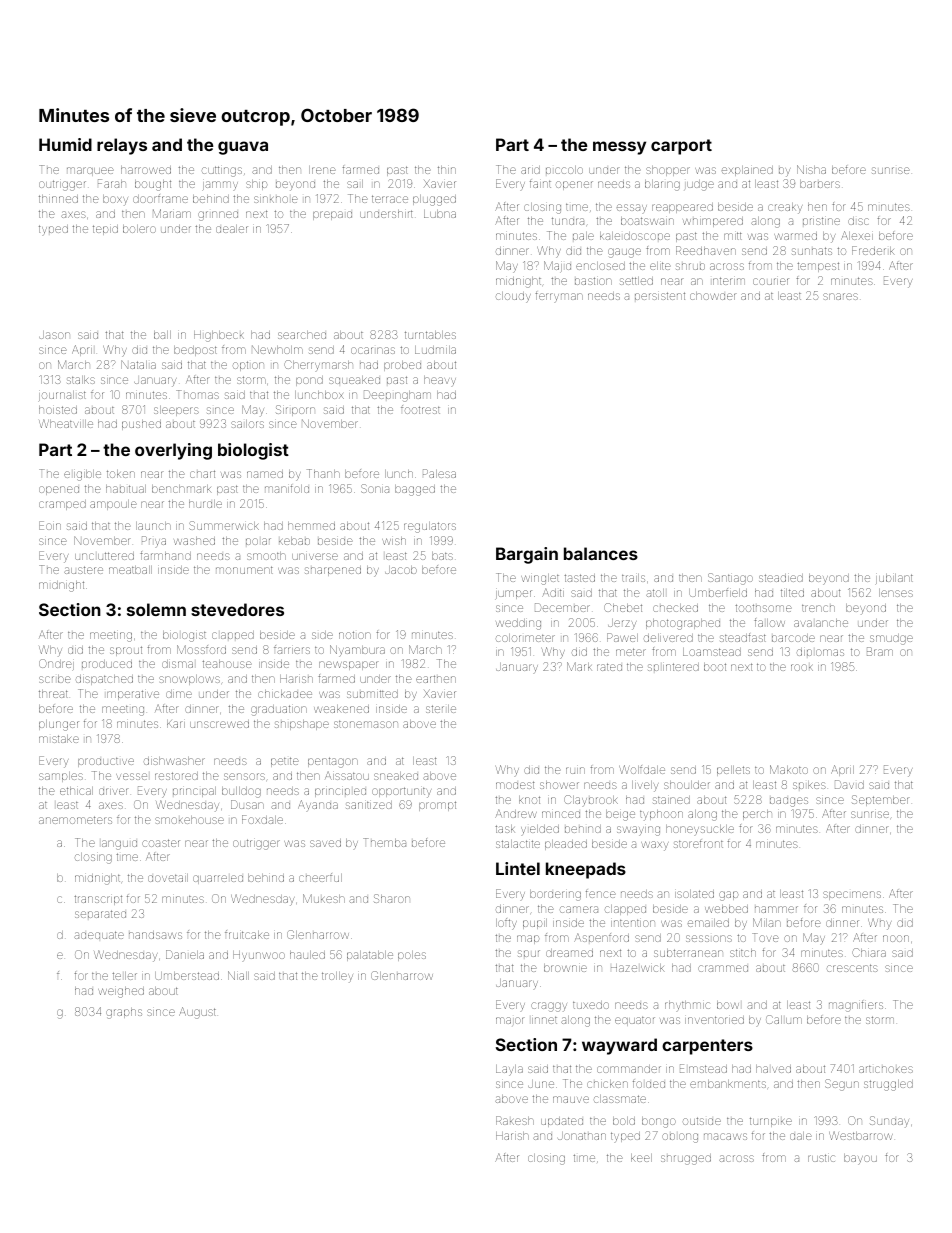  What do you see at coordinates (880, 800) in the document?
I see `September` at bounding box center [880, 800].
